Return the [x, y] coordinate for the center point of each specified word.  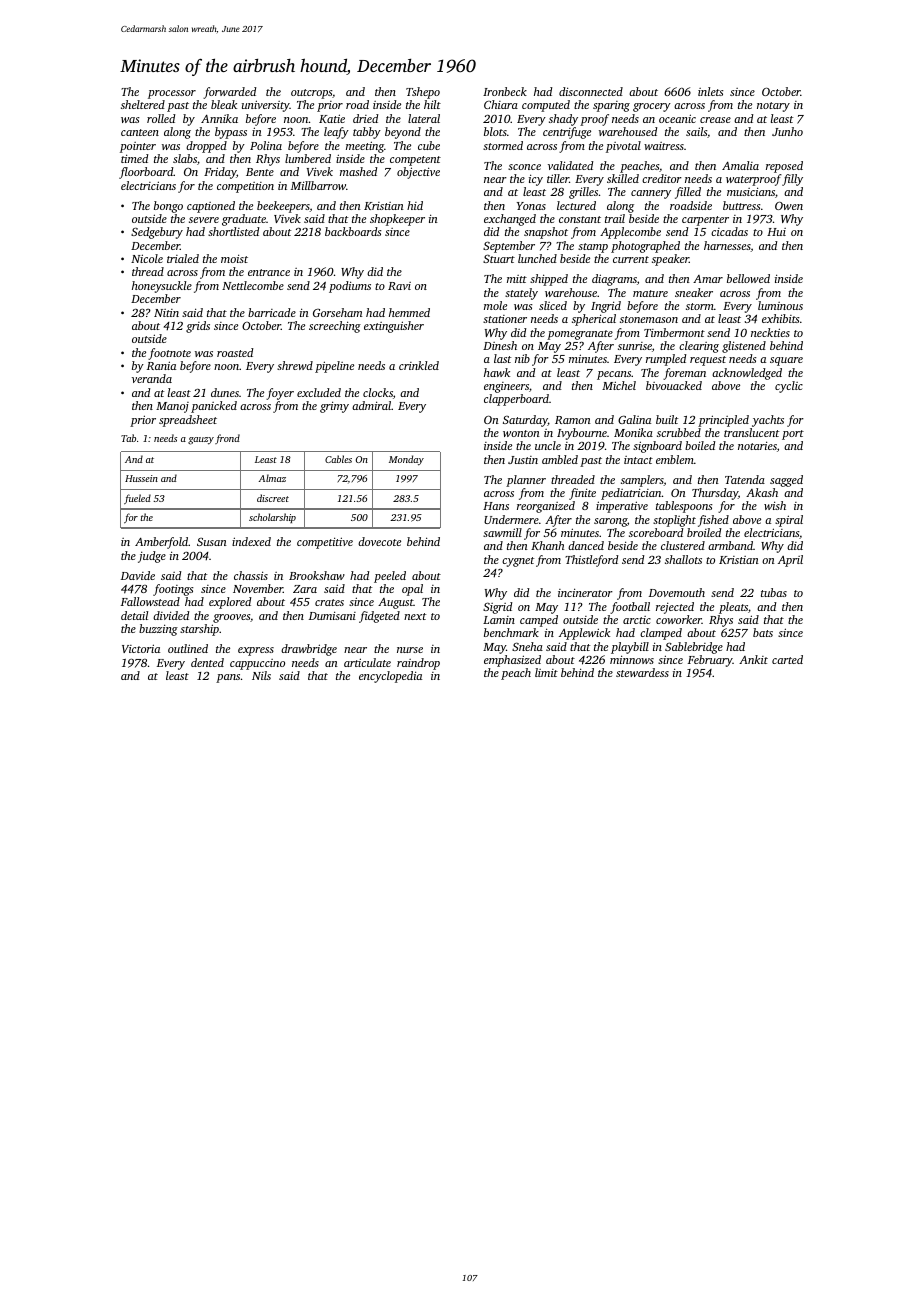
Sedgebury [157, 233]
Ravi [399, 286]
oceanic [677, 118]
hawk [497, 372]
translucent [751, 432]
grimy [334, 407]
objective [418, 173]
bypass [231, 133]
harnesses [727, 246]
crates [329, 602]
